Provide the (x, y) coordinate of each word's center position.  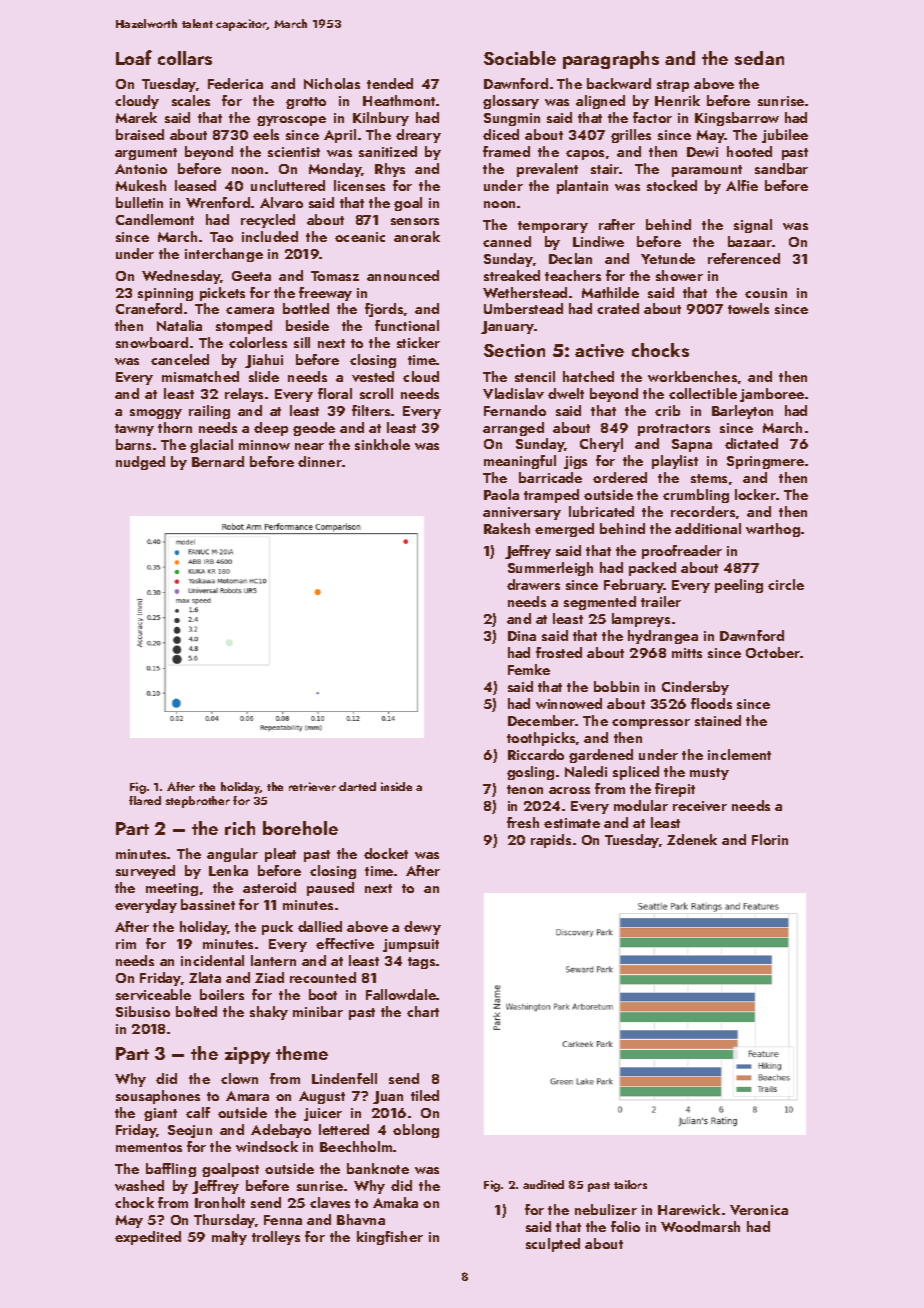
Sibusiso (143, 1011)
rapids (551, 841)
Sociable (520, 58)
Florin (770, 839)
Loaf (134, 57)
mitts (687, 653)
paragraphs (611, 60)
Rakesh (507, 528)
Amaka (395, 1202)
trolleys (276, 1238)
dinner (320, 461)
